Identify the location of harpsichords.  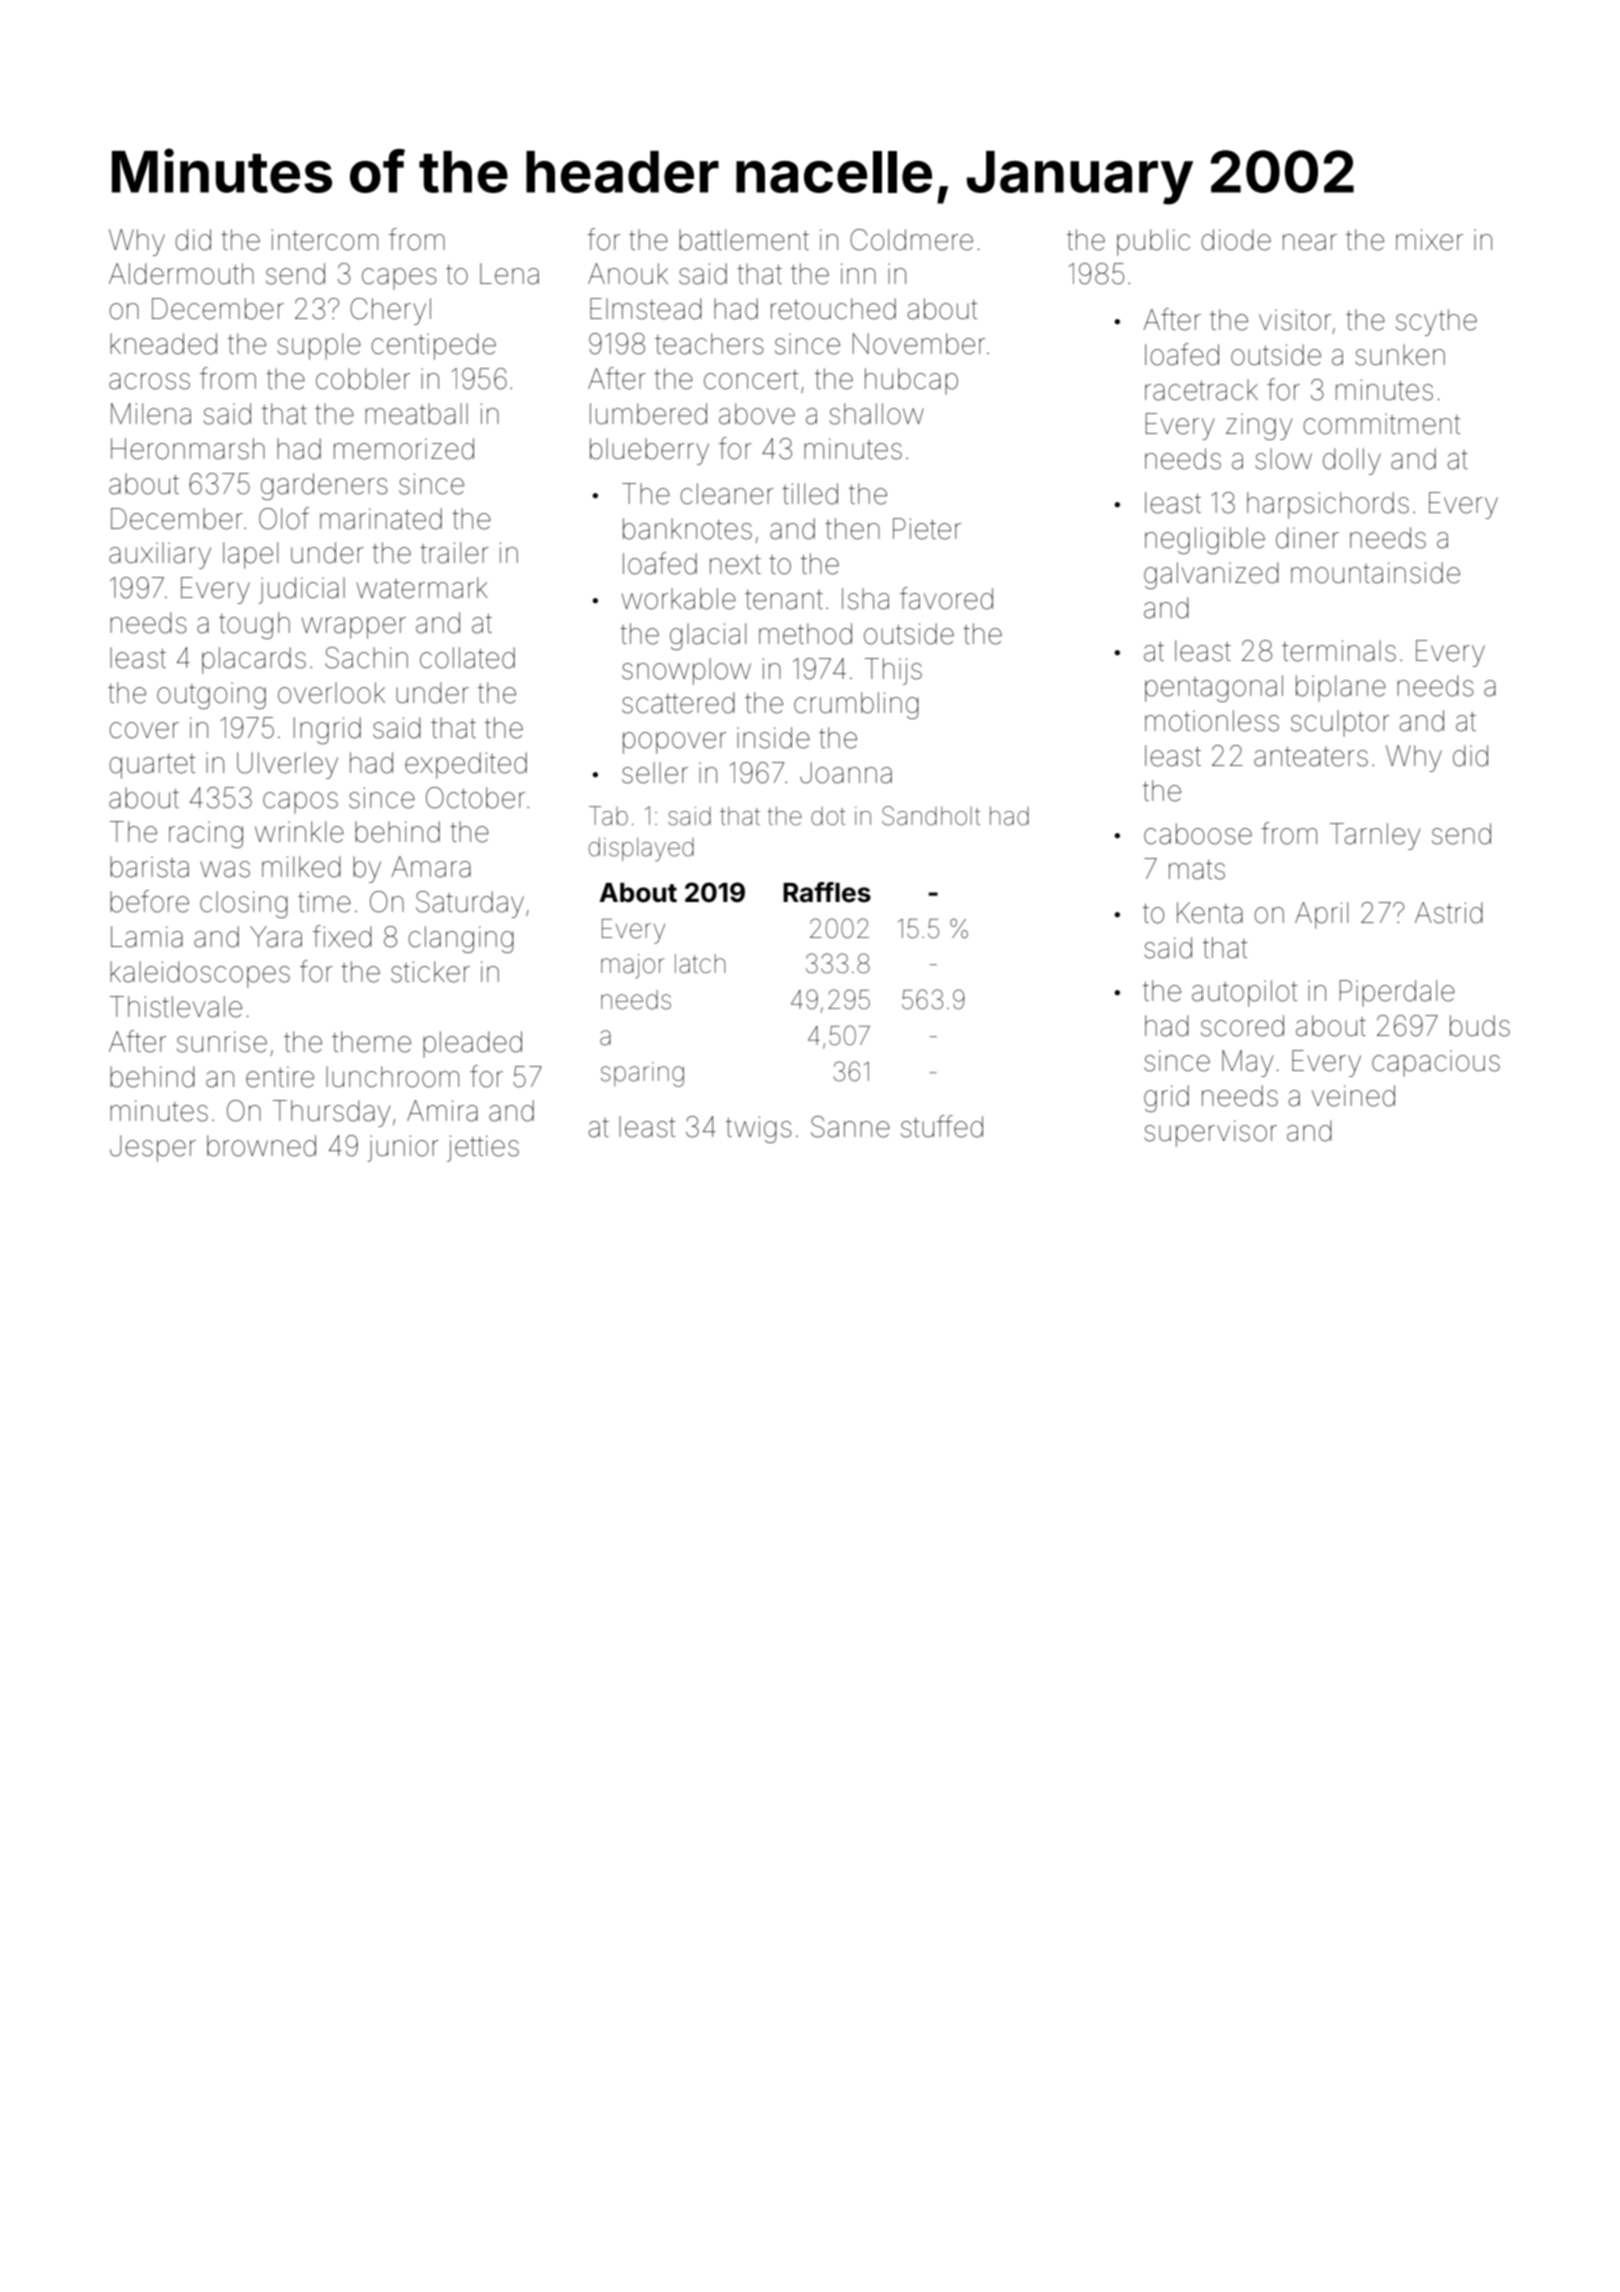
(1328, 505).
